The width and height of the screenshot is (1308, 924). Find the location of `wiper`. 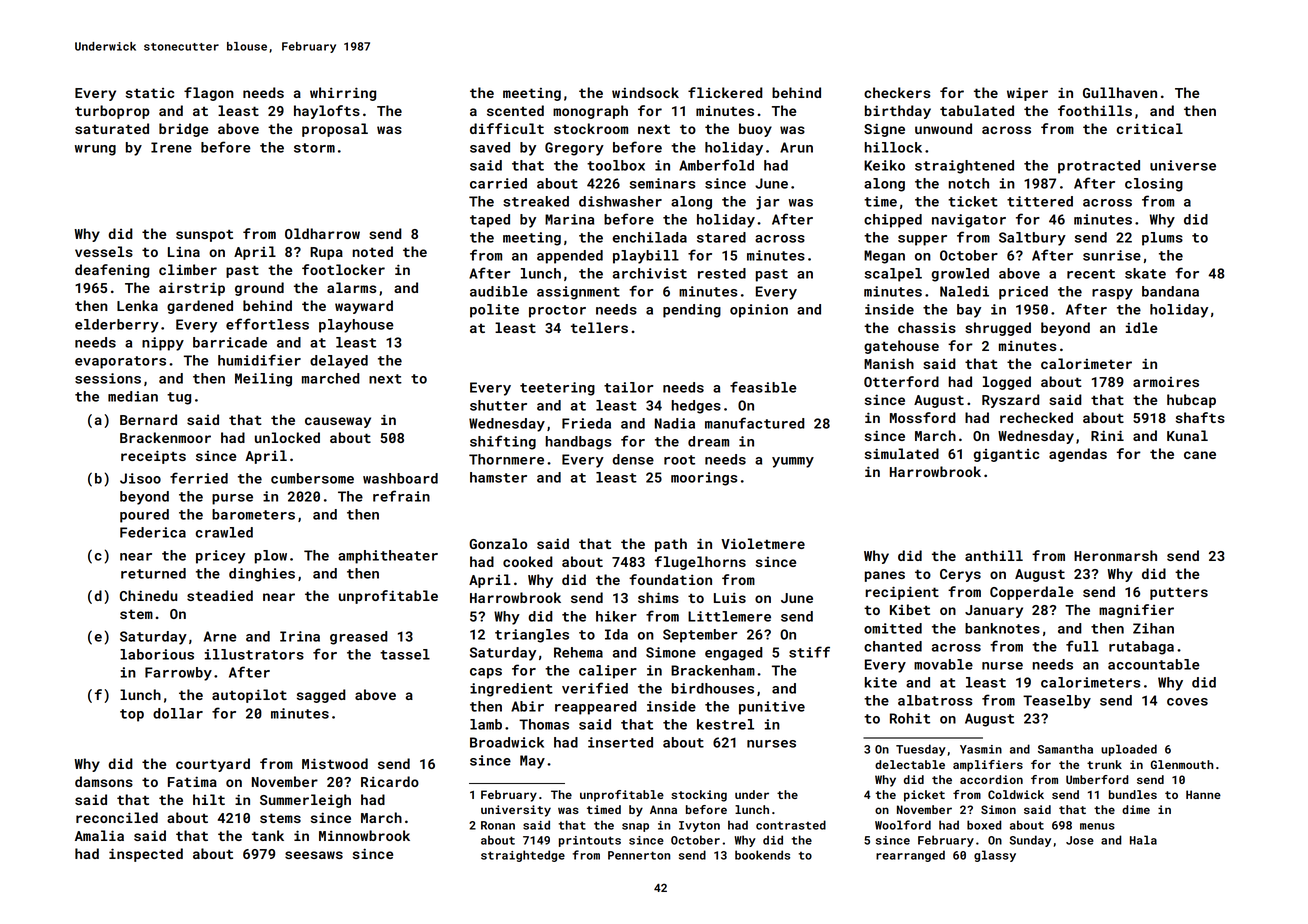

wiper is located at coordinates (1027, 94).
